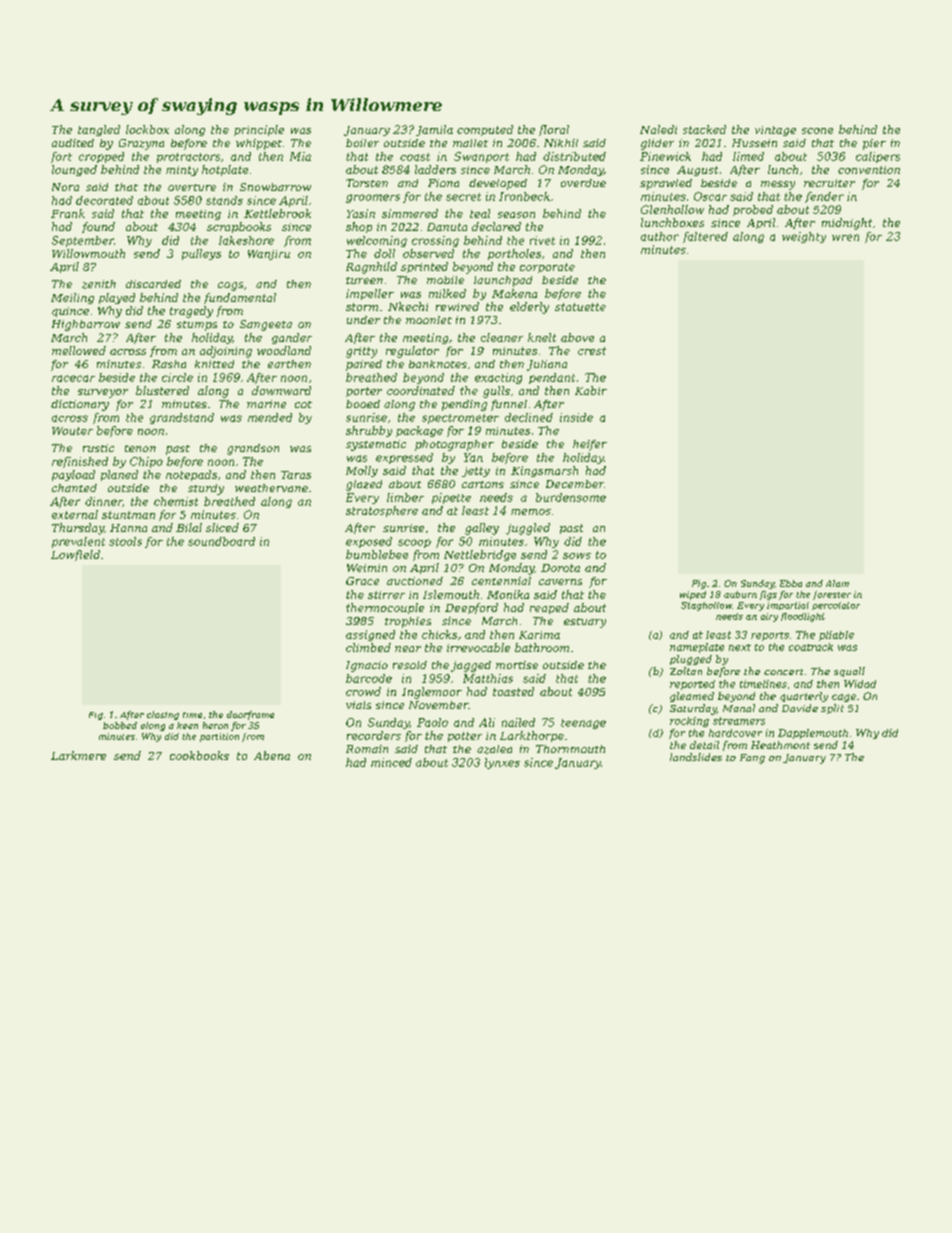  I want to click on stands, so click(224, 200).
